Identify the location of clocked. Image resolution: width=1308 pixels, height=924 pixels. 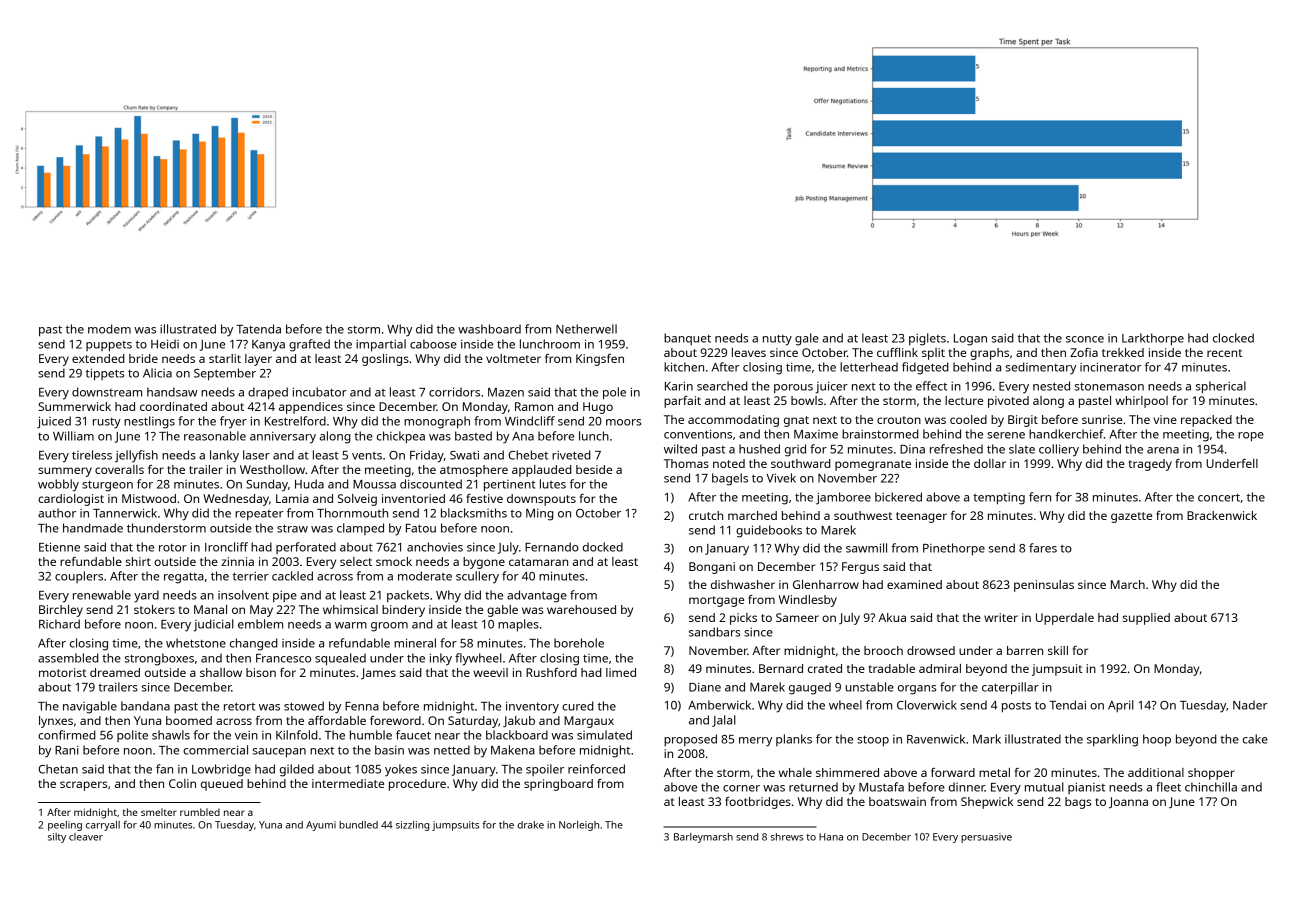
(1233, 338).
